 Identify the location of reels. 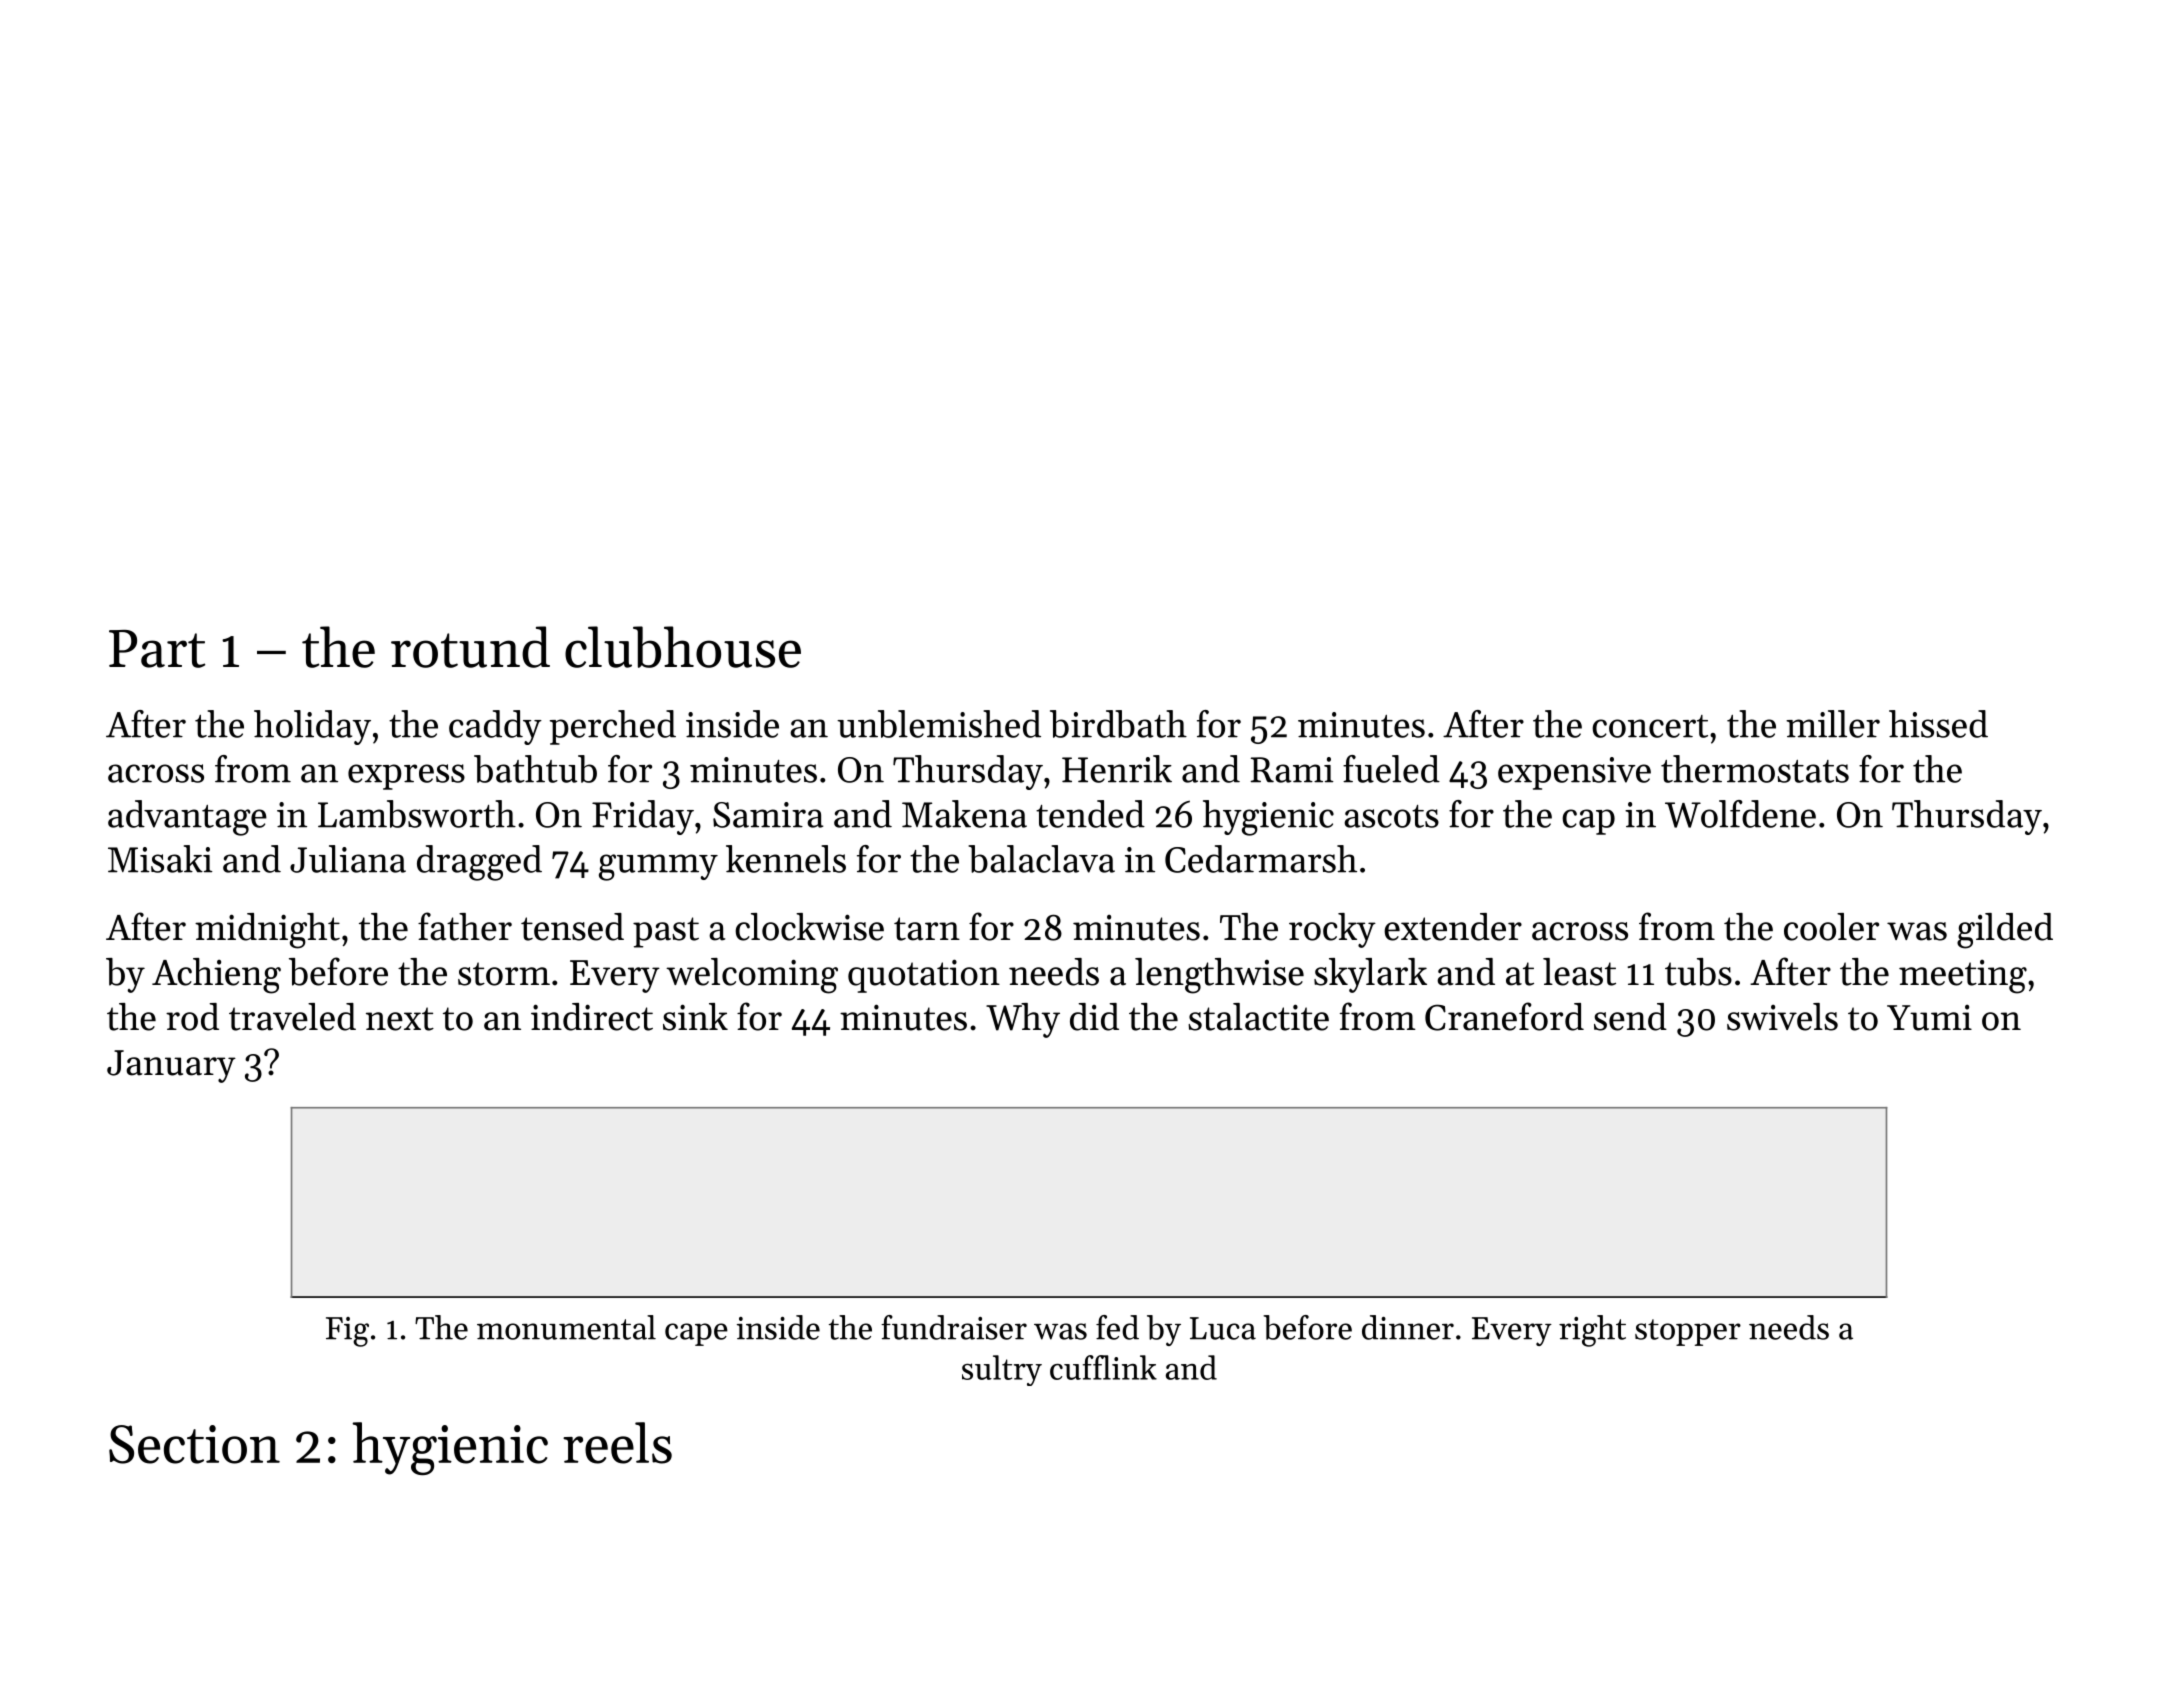
(617, 1443).
